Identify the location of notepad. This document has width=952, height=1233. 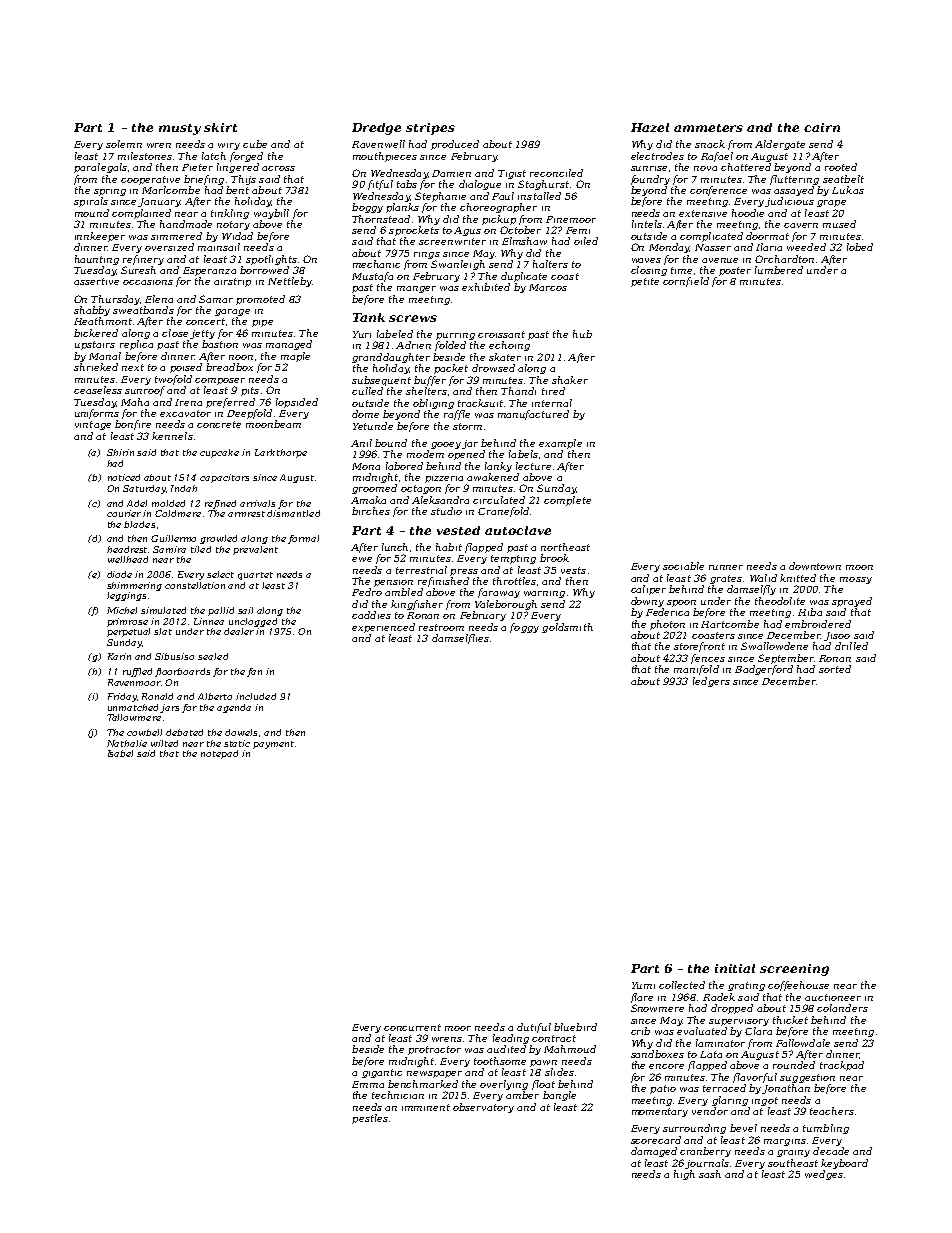
(219, 754).
